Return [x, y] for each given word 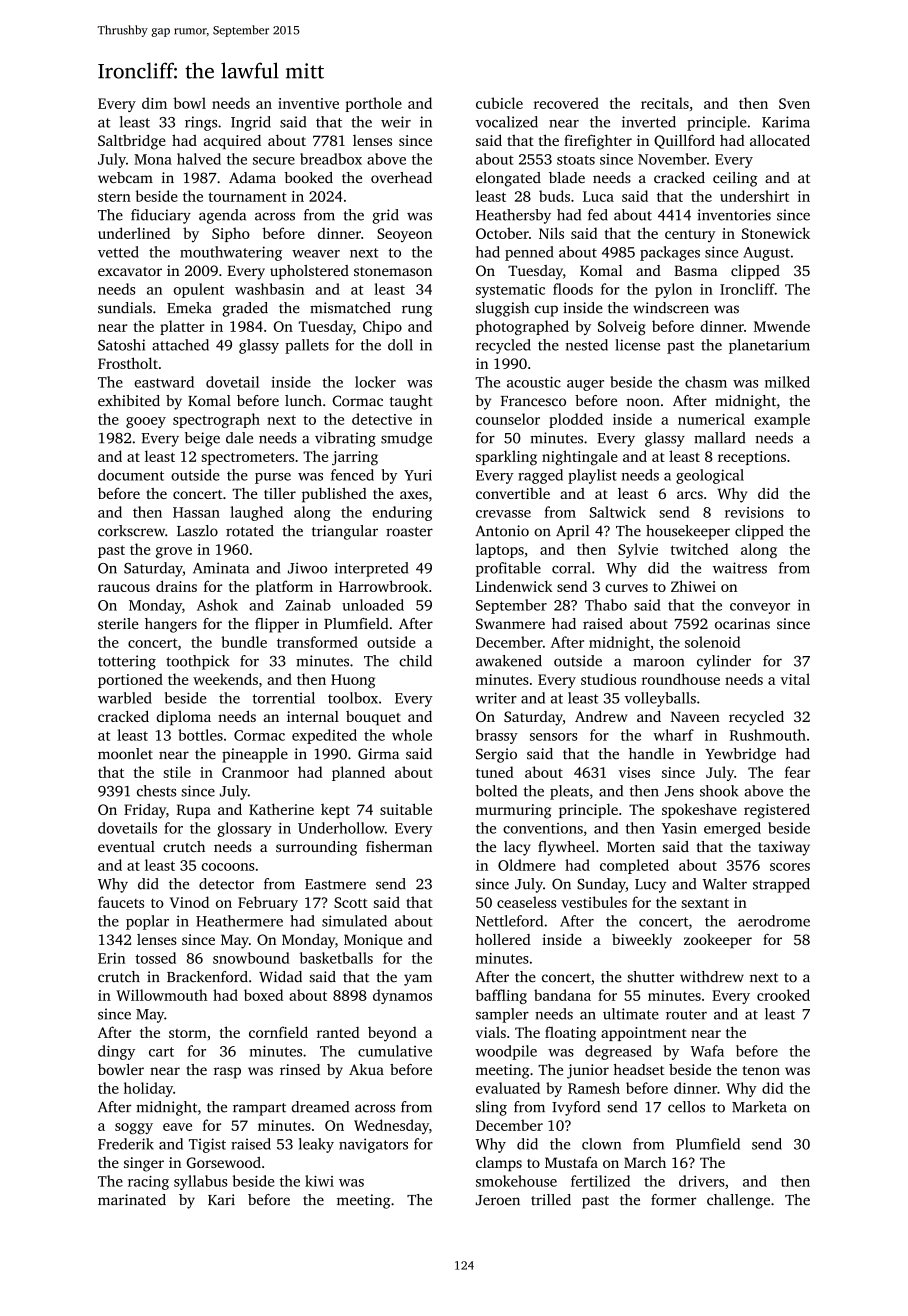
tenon [761, 1070]
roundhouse [681, 679]
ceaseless [526, 902]
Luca [598, 196]
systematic [510, 291]
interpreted [371, 569]
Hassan [196, 512]
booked [309, 177]
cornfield [278, 1032]
